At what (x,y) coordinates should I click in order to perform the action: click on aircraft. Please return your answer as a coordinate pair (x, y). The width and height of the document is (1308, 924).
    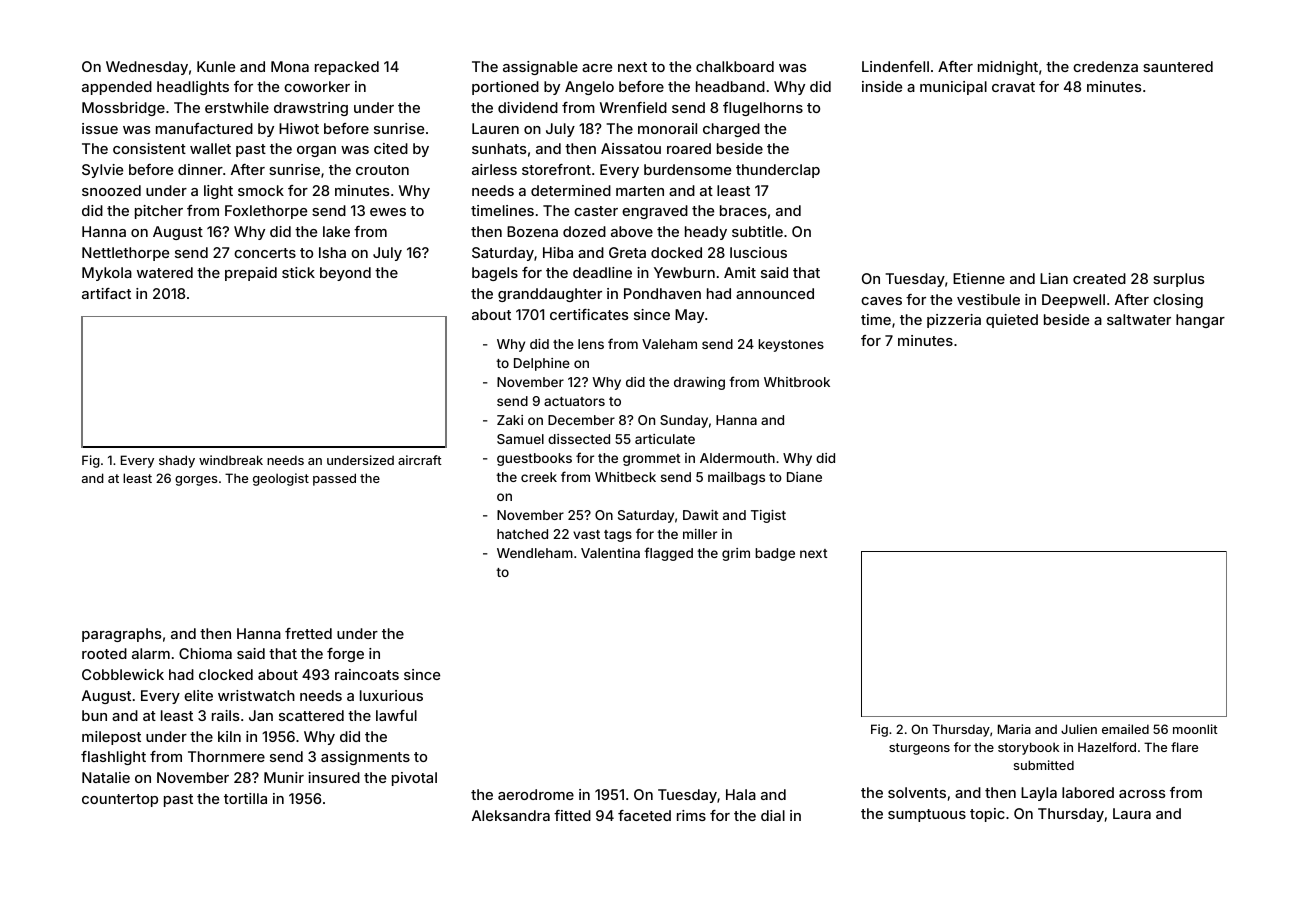
    Looking at the image, I should click on (420, 460).
